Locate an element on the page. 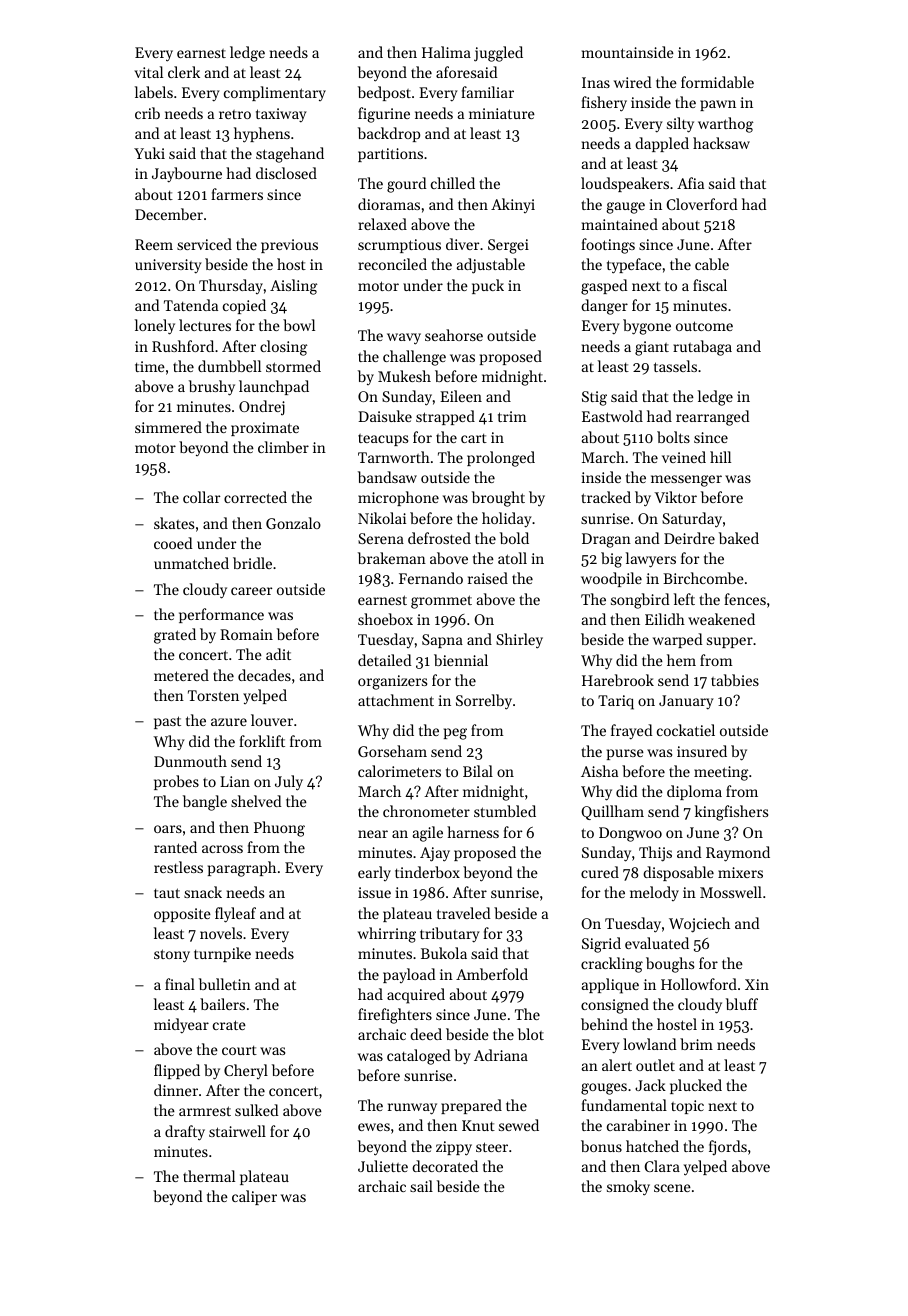 Image resolution: width=908 pixels, height=1316 pixels. Akinyi is located at coordinates (513, 205).
